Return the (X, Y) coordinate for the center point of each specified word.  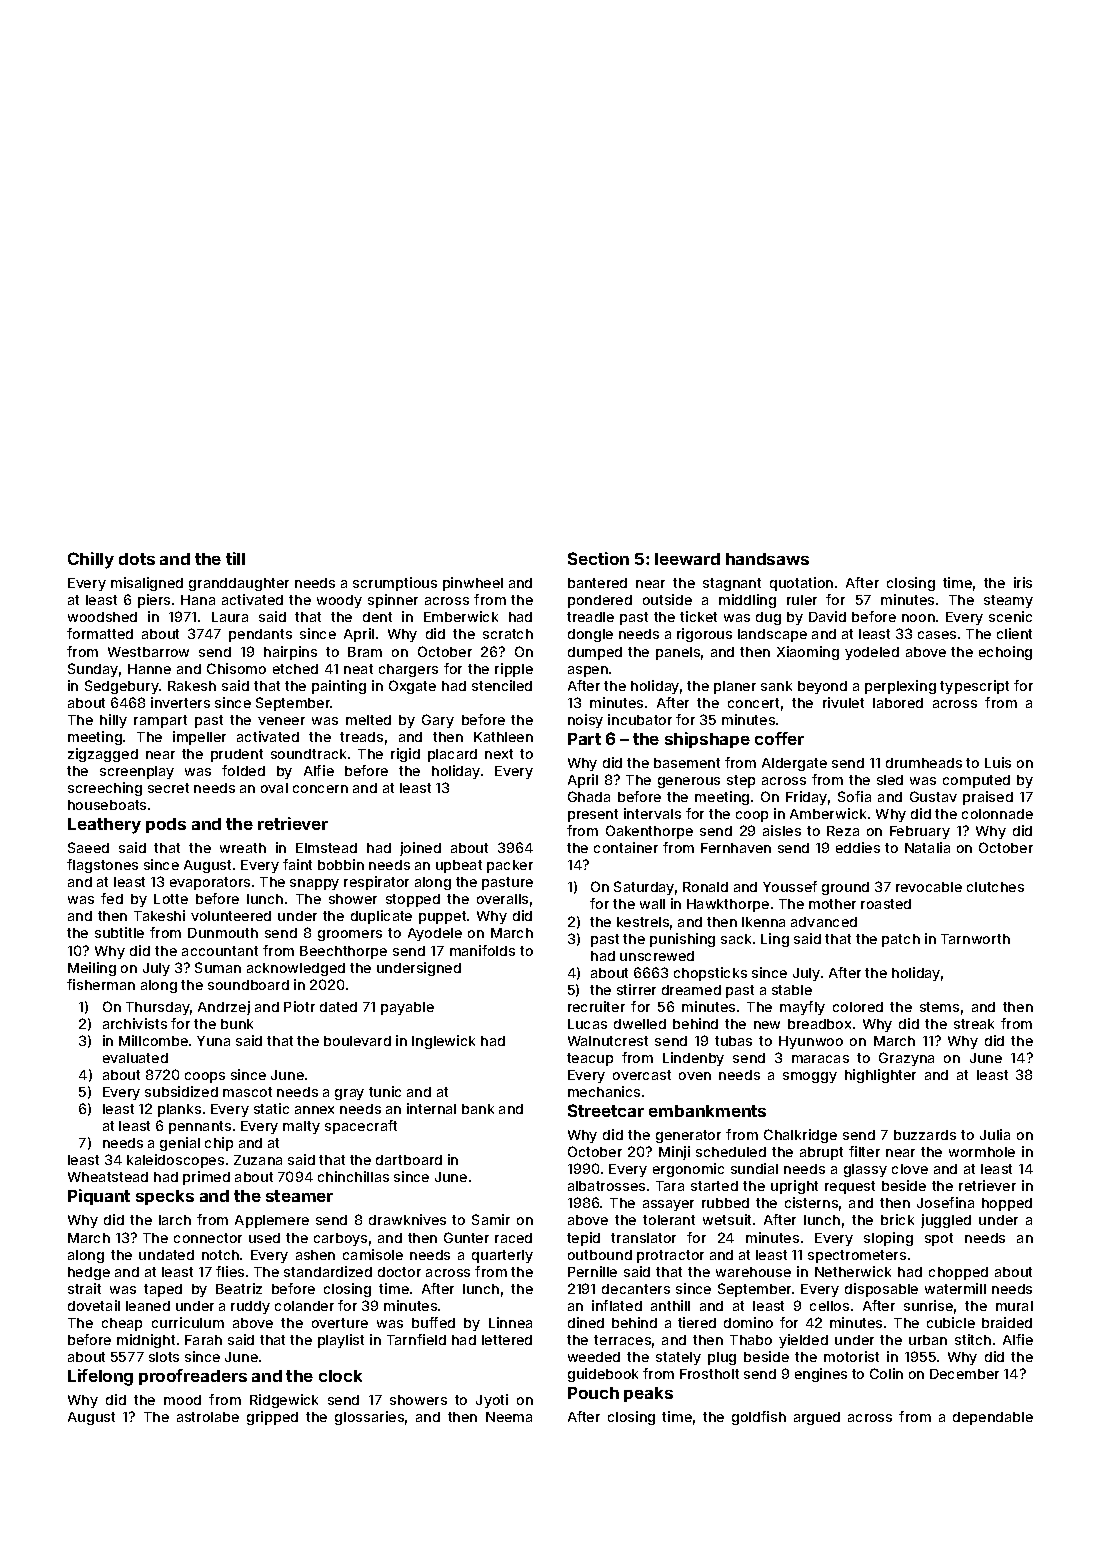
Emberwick (461, 616)
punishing (682, 940)
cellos (829, 1306)
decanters (636, 1289)
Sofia (854, 796)
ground (845, 888)
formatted (100, 633)
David (827, 616)
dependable (993, 1418)
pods (166, 825)
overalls (502, 899)
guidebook (603, 1375)
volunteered (231, 916)
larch (175, 1220)
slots (164, 1357)
